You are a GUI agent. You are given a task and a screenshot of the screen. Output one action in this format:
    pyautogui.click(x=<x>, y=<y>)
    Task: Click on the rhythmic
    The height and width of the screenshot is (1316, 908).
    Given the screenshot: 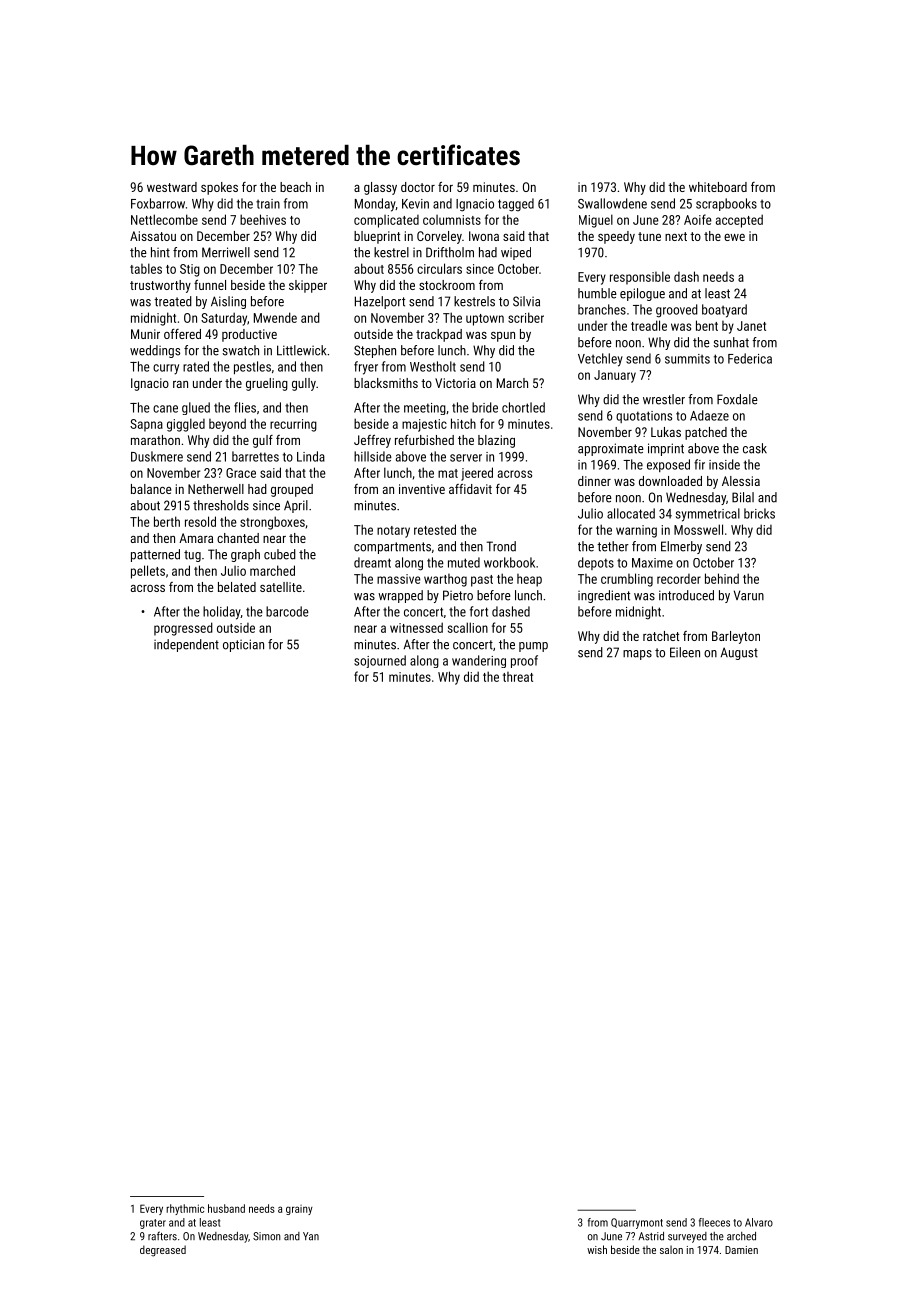 What is the action you would take?
    pyautogui.click(x=185, y=1209)
